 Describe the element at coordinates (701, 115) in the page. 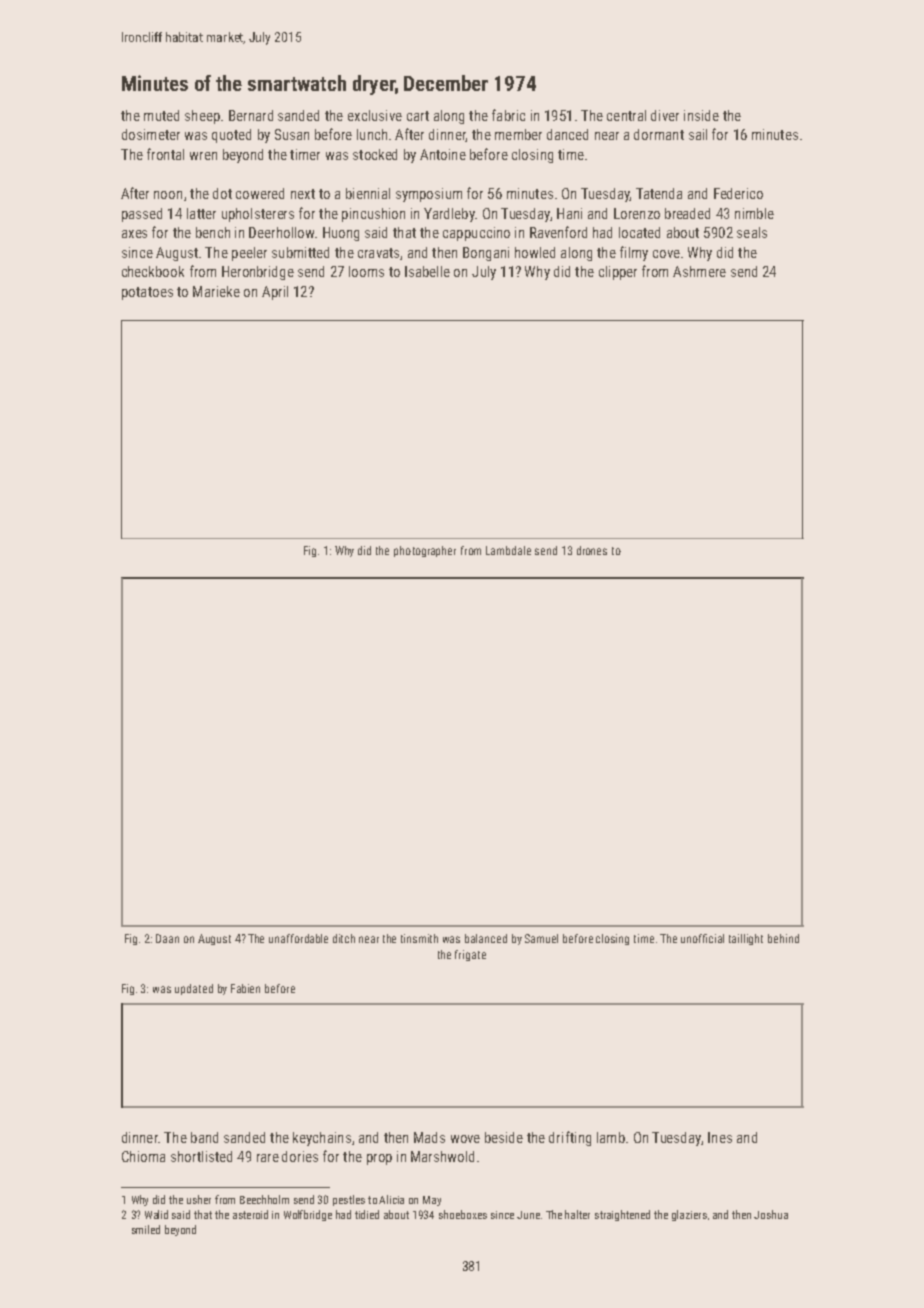

I see `inside` at that location.
